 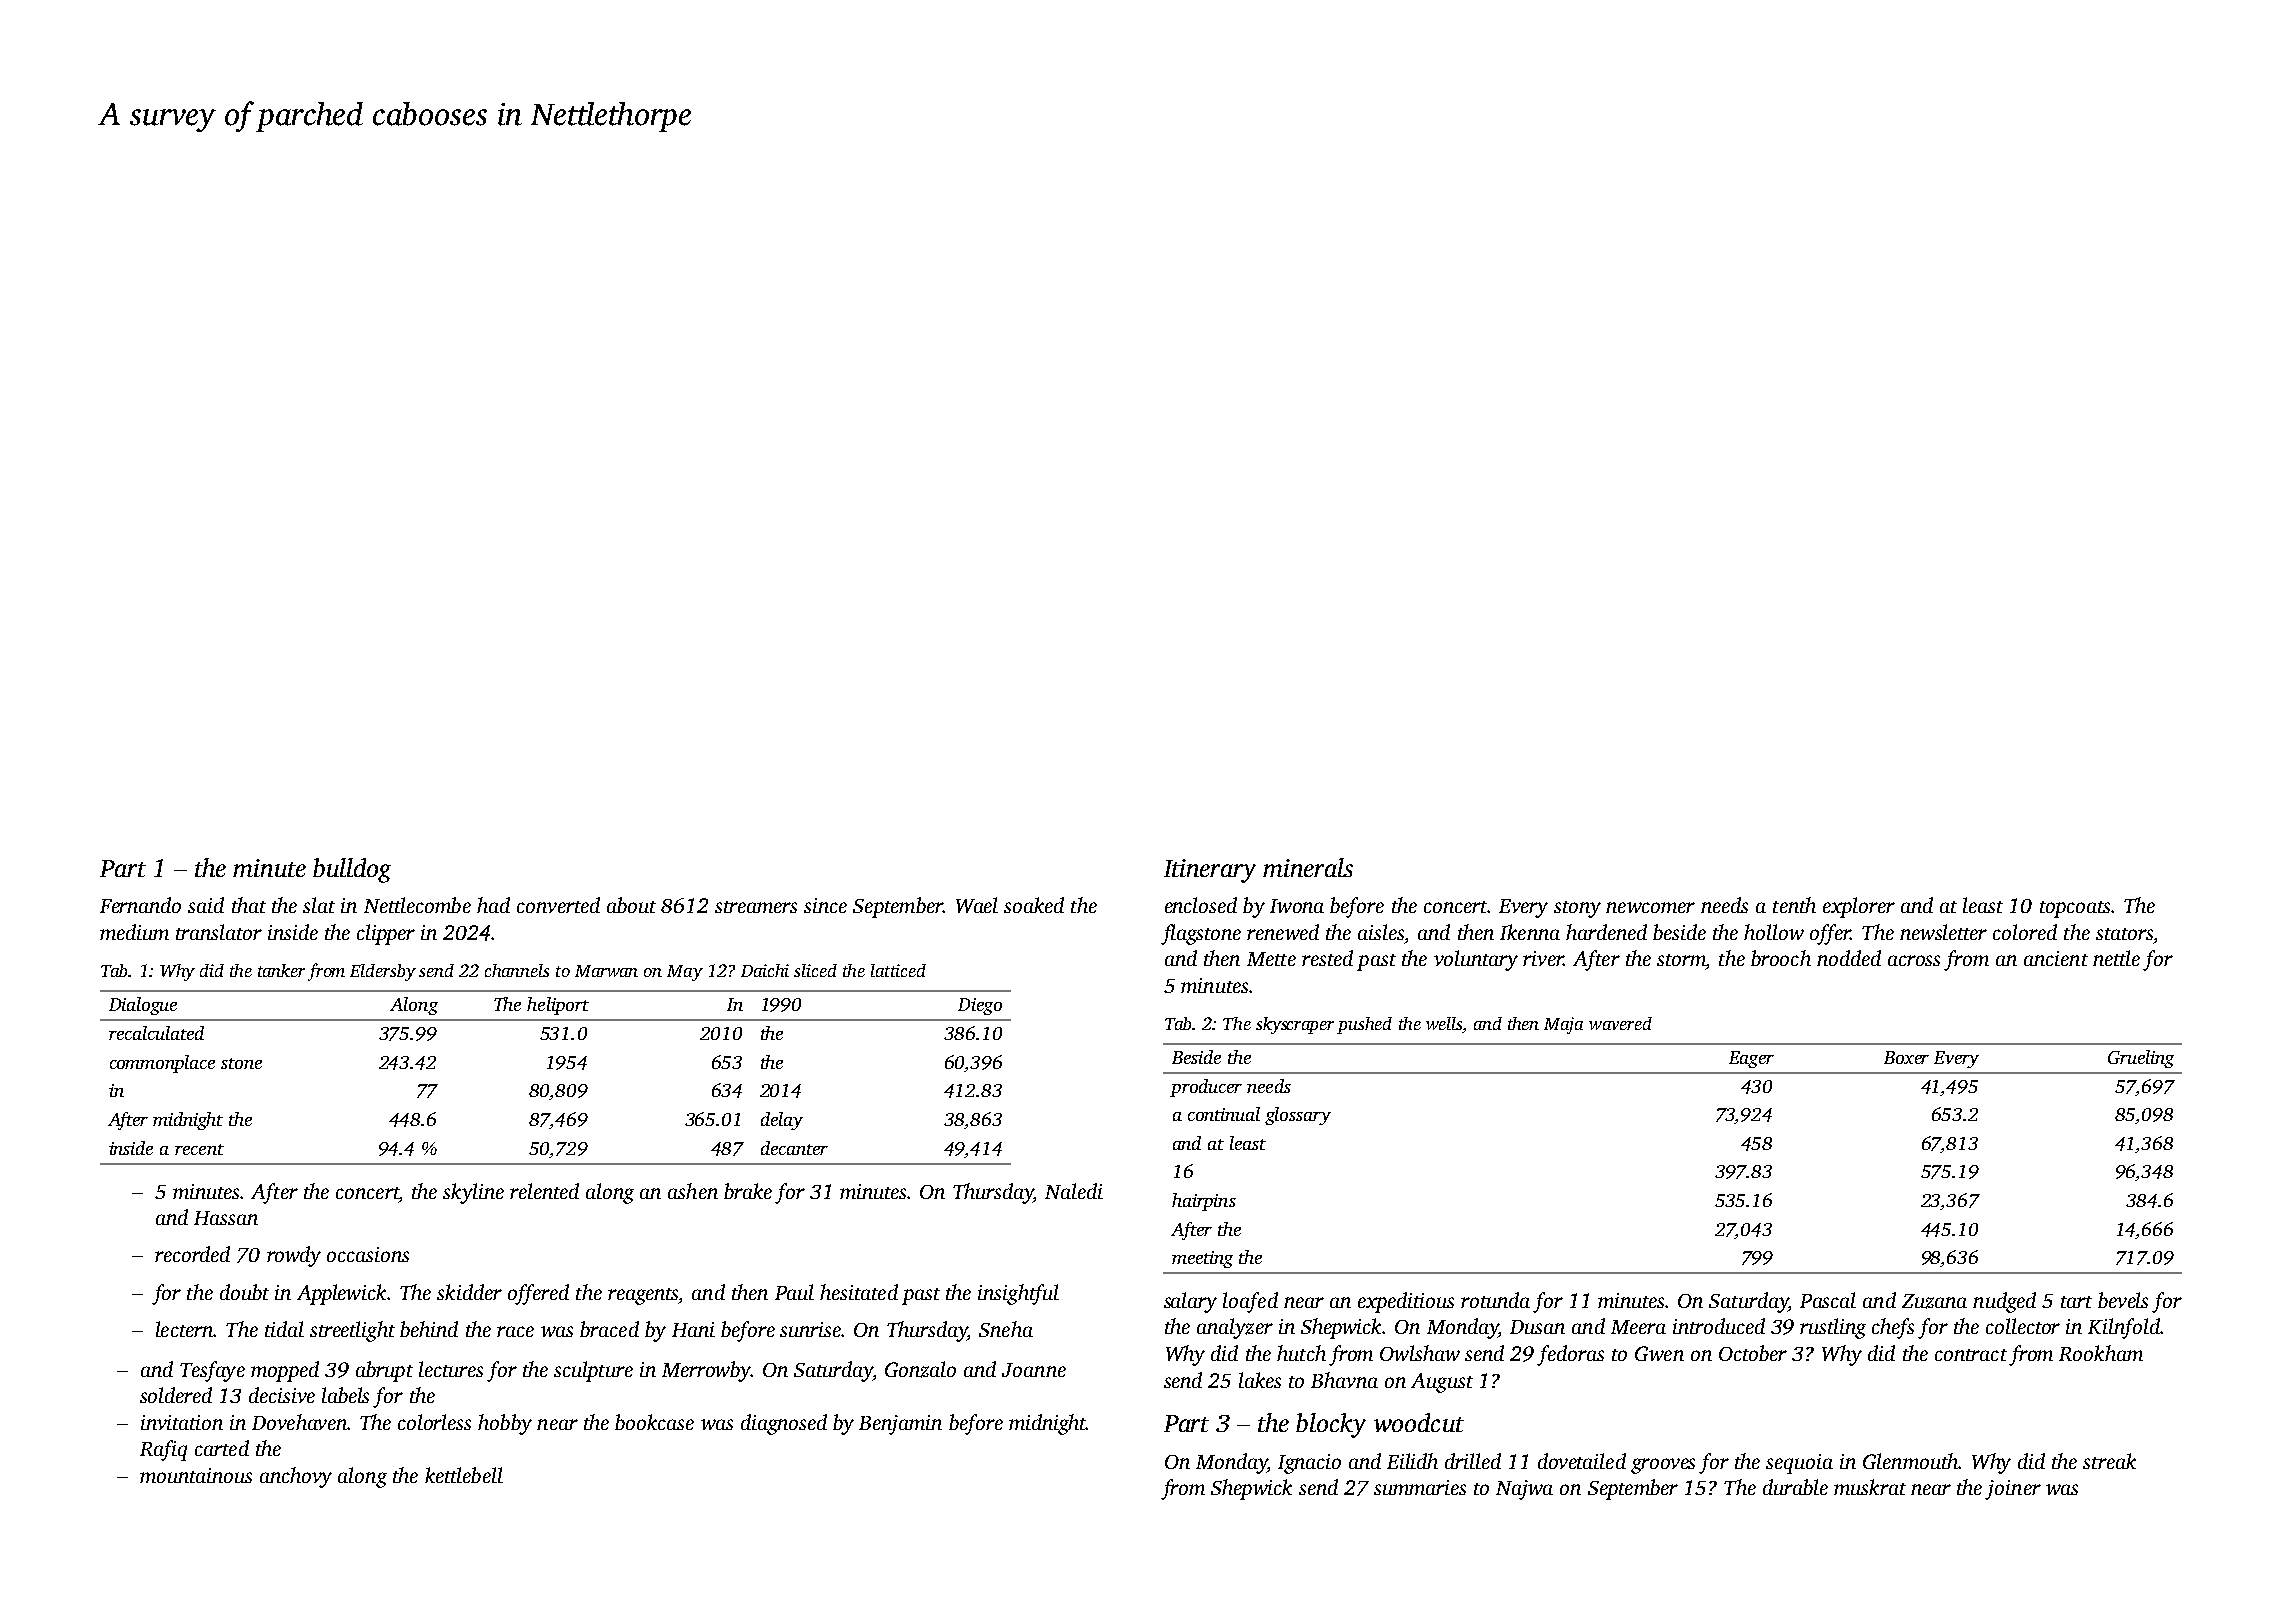 I want to click on renewed, so click(x=1283, y=932).
